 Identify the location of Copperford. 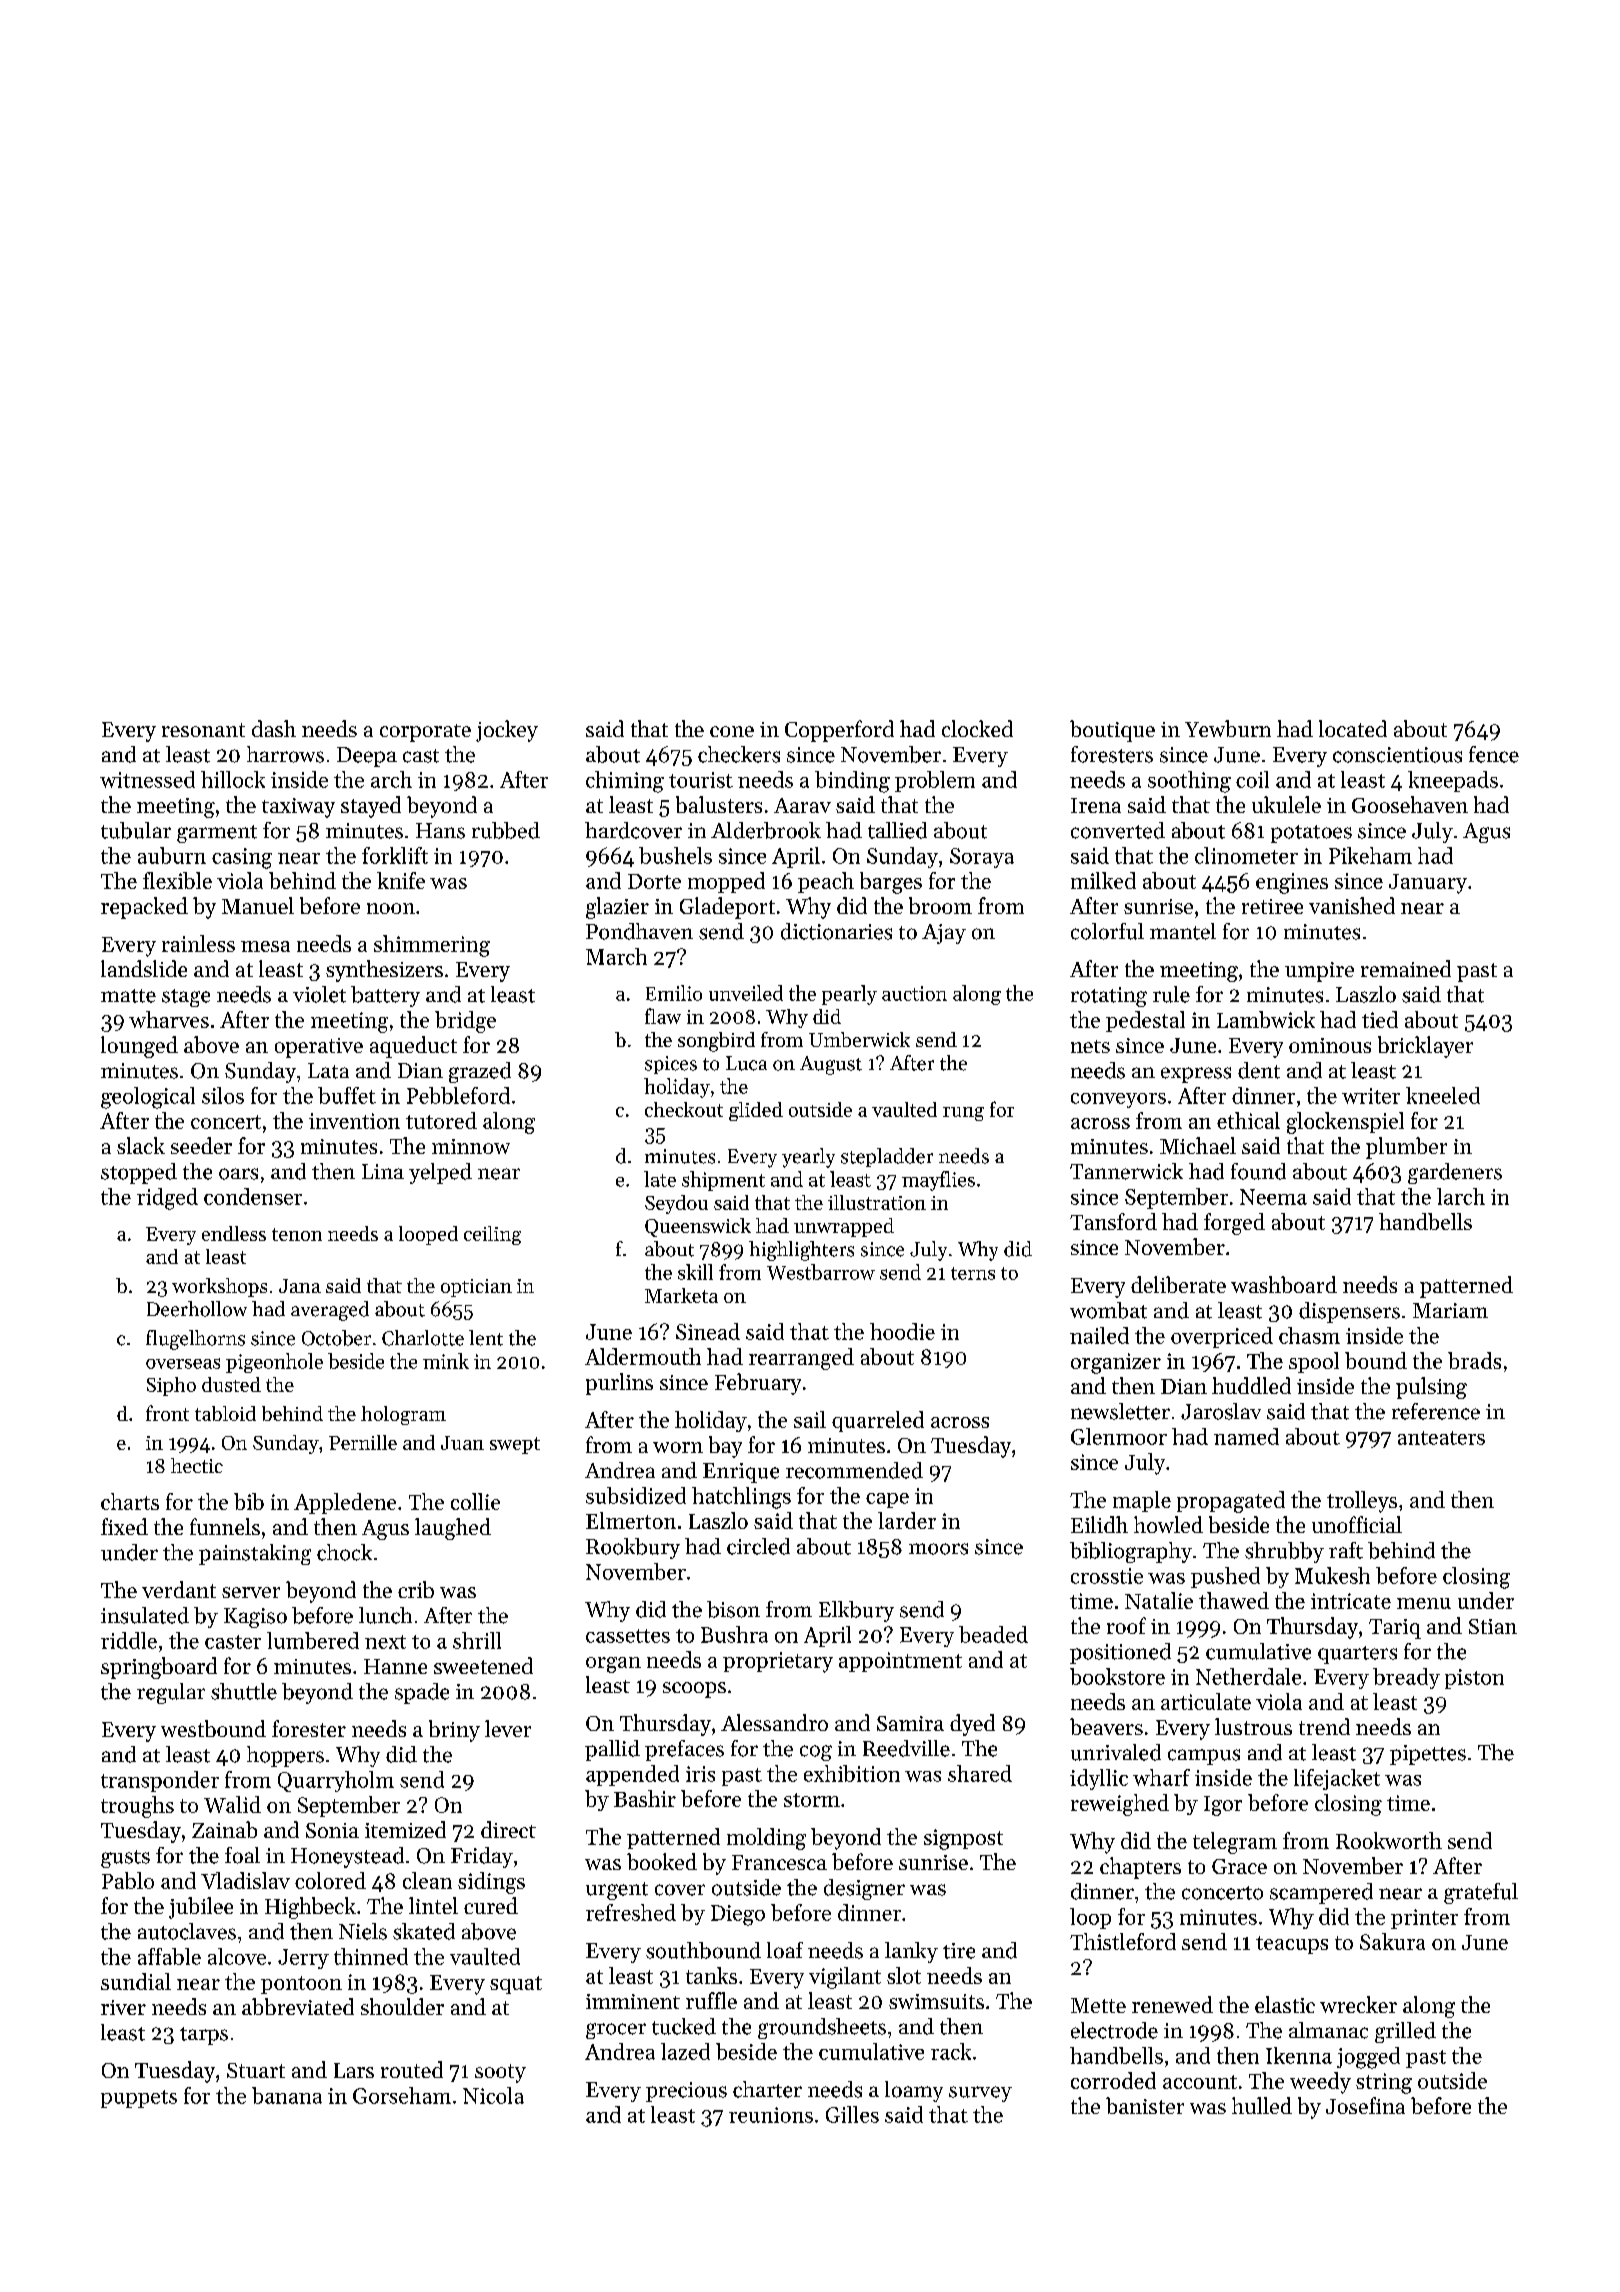
(839, 731).
